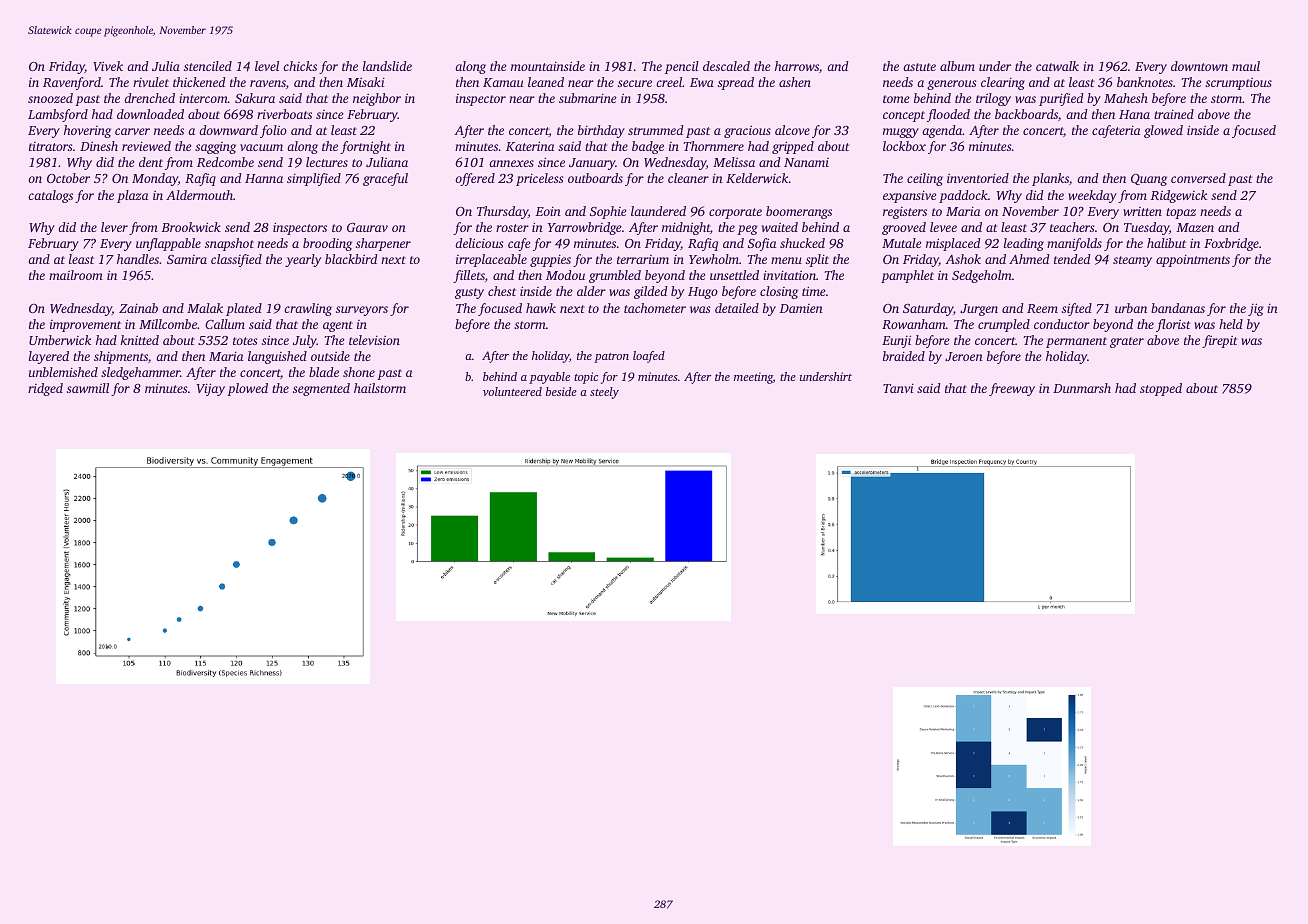  Describe the element at coordinates (1026, 114) in the screenshot. I see `backboards` at that location.
